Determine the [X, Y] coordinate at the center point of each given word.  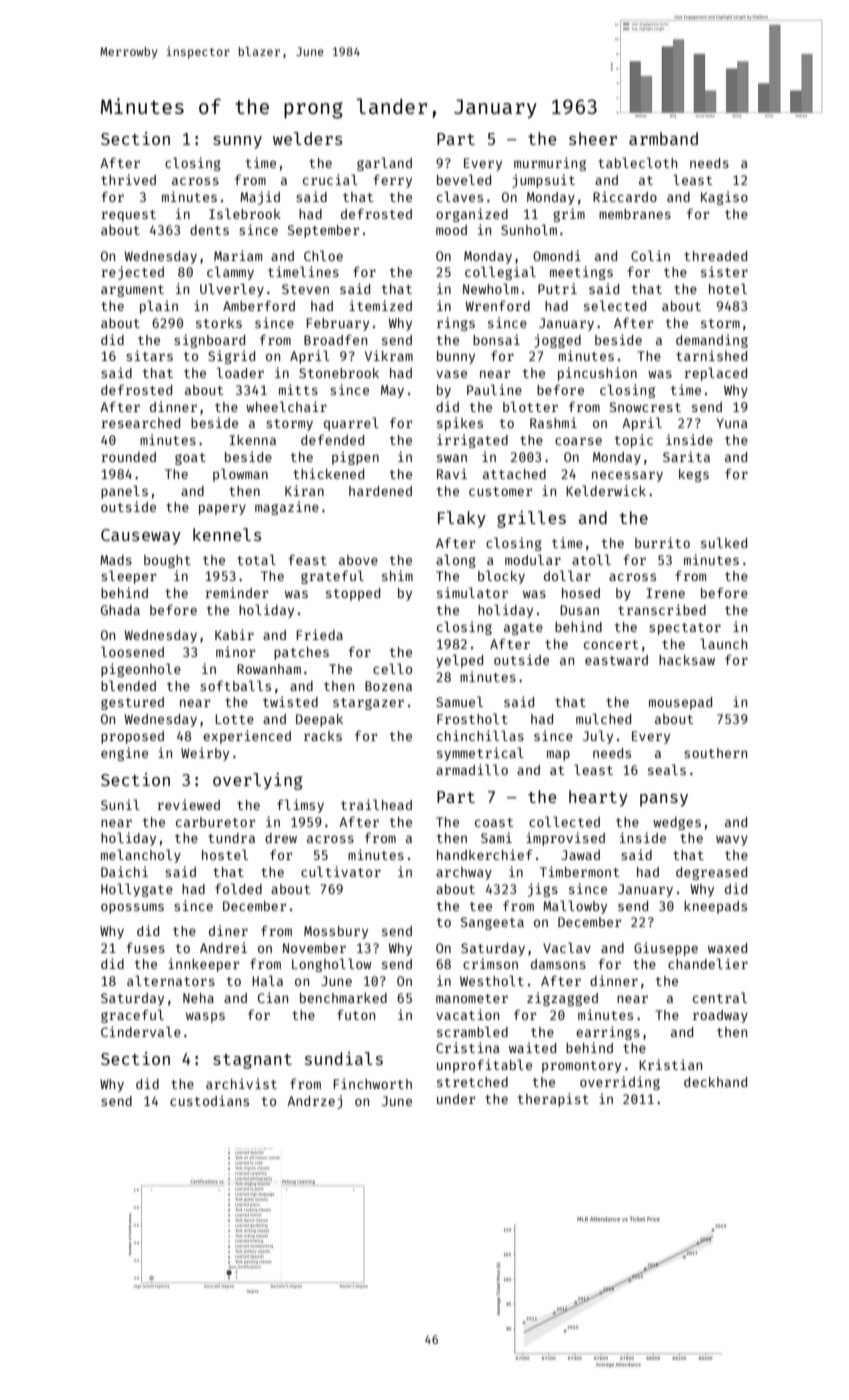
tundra [231, 838]
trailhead [376, 804]
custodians [209, 1100]
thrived [128, 179]
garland [384, 164]
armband [663, 138]
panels [124, 492]
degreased [711, 873]
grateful [332, 577]
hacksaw [687, 660]
